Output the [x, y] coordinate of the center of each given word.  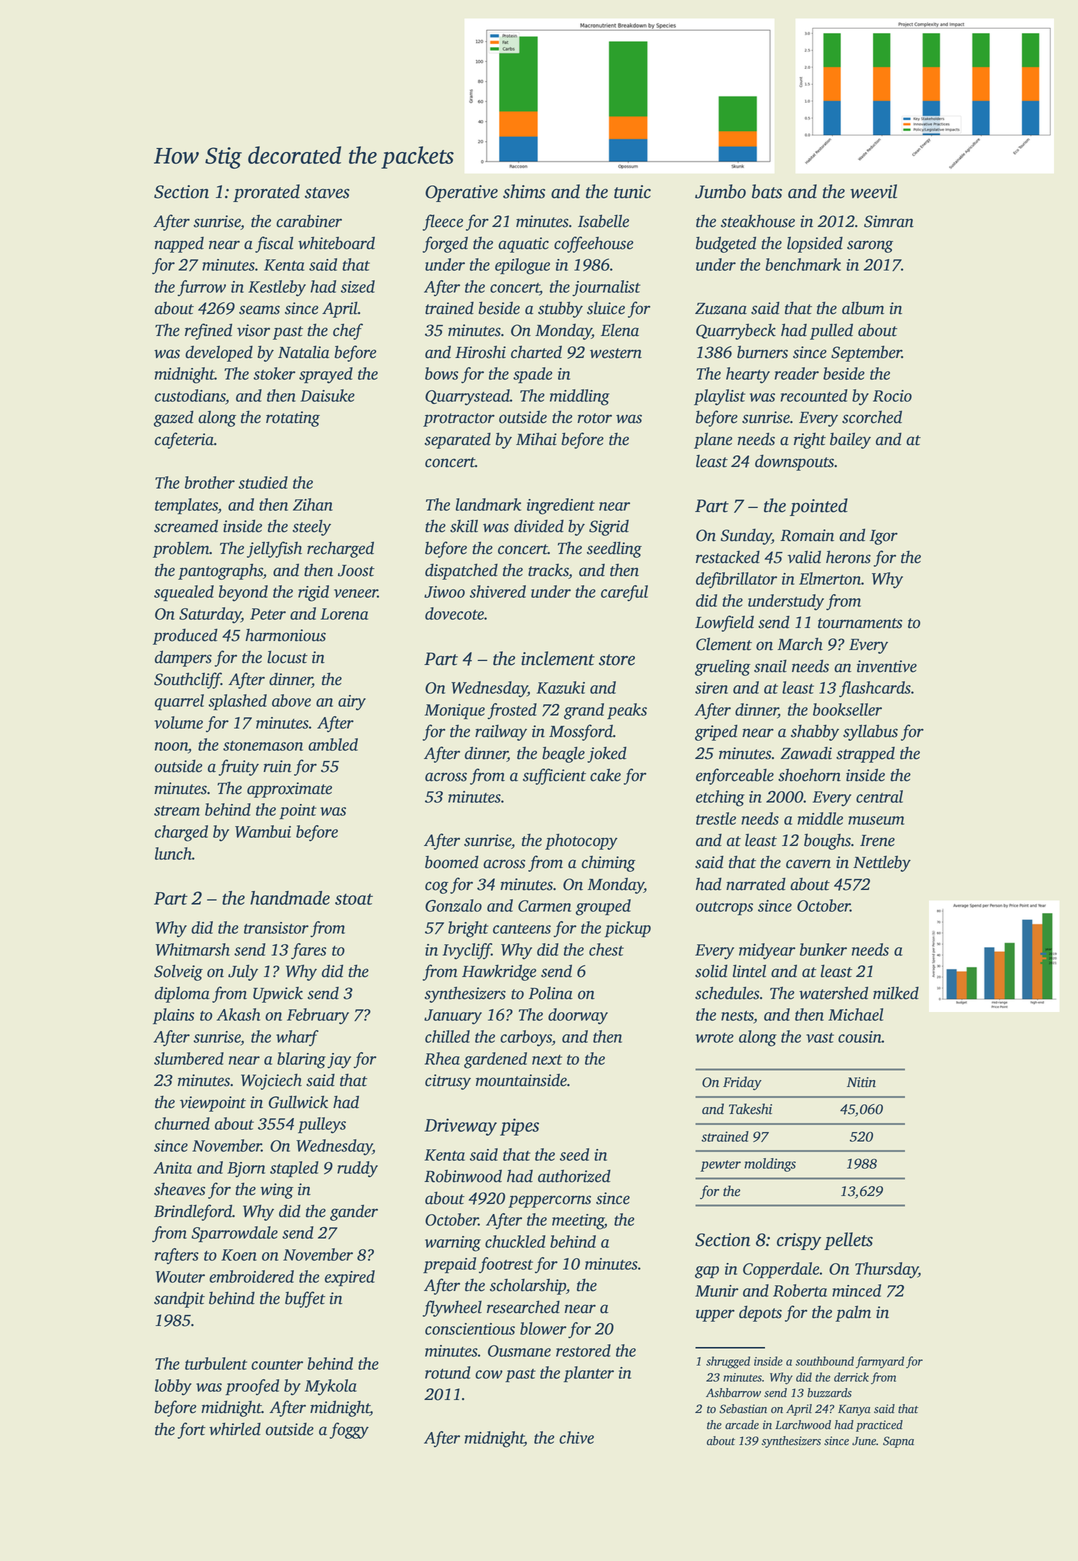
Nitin [861, 1082]
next [547, 1060]
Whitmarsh [193, 949]
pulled [831, 331]
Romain [807, 535]
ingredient [561, 506]
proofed [252, 1387]
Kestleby [277, 288]
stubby [560, 309]
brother [210, 482]
